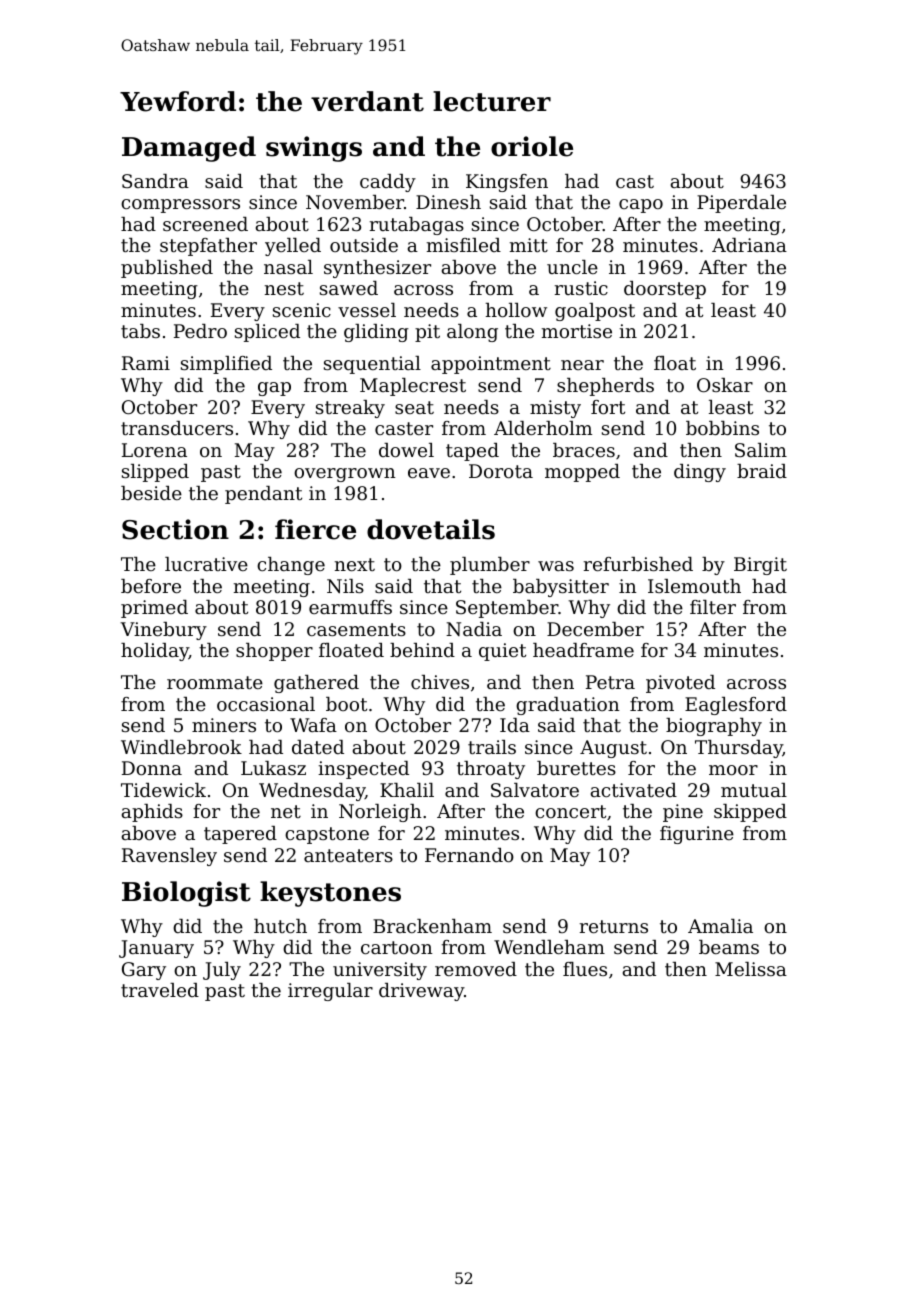 This image has width=908, height=1316. I want to click on January, so click(156, 949).
